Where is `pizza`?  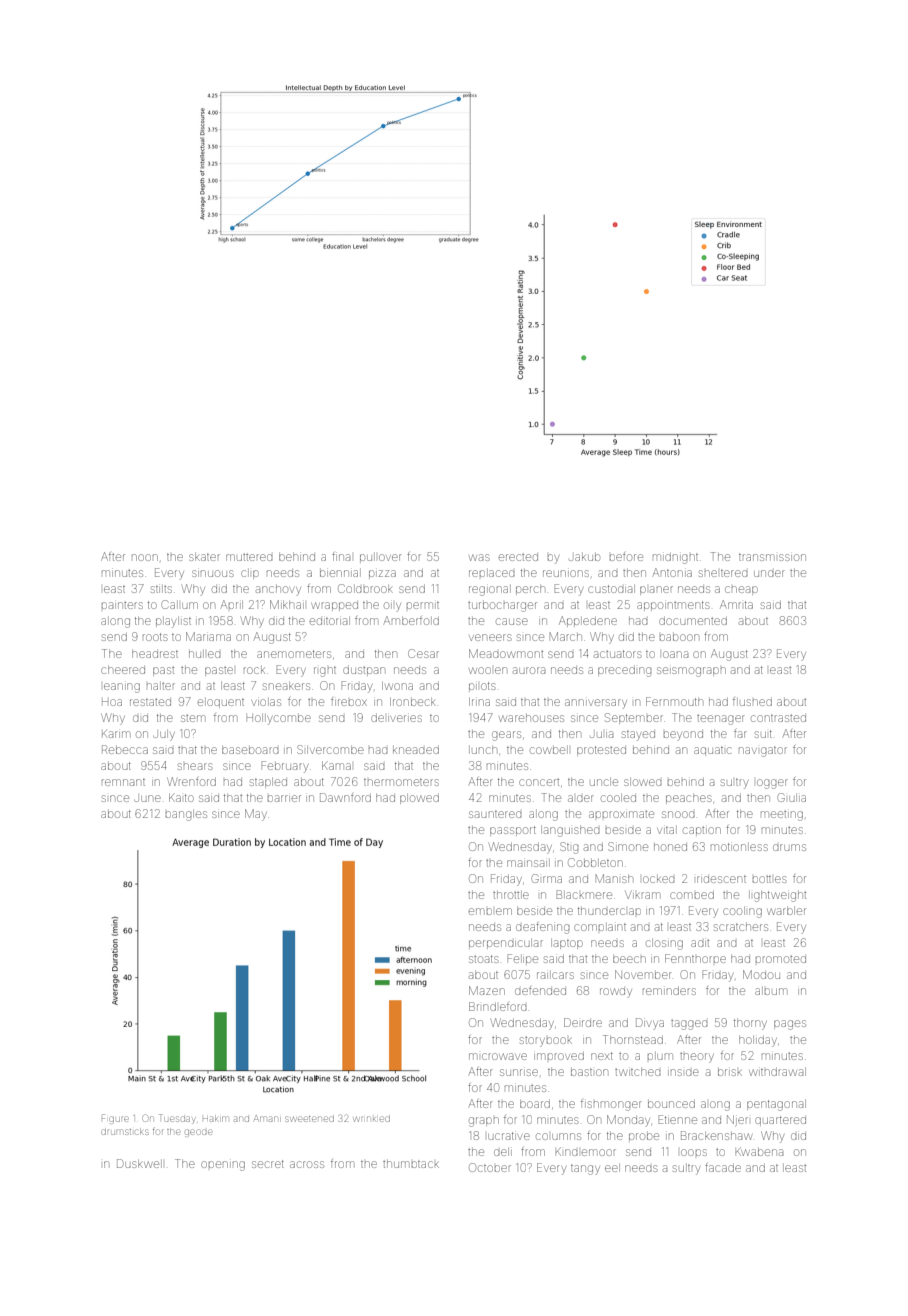 pizza is located at coordinates (382, 574).
